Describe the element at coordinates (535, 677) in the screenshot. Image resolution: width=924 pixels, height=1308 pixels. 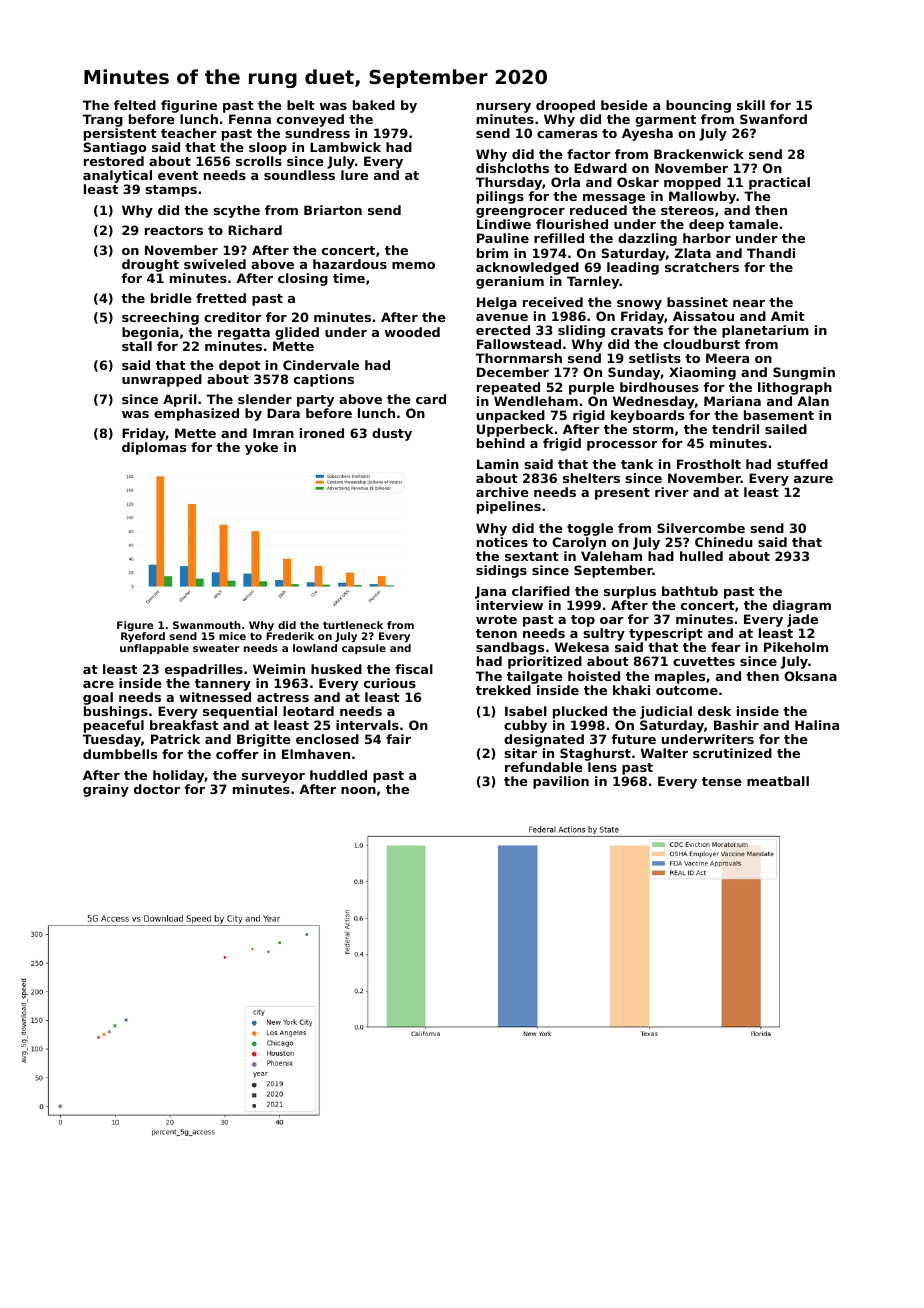
I see `tailgate` at that location.
